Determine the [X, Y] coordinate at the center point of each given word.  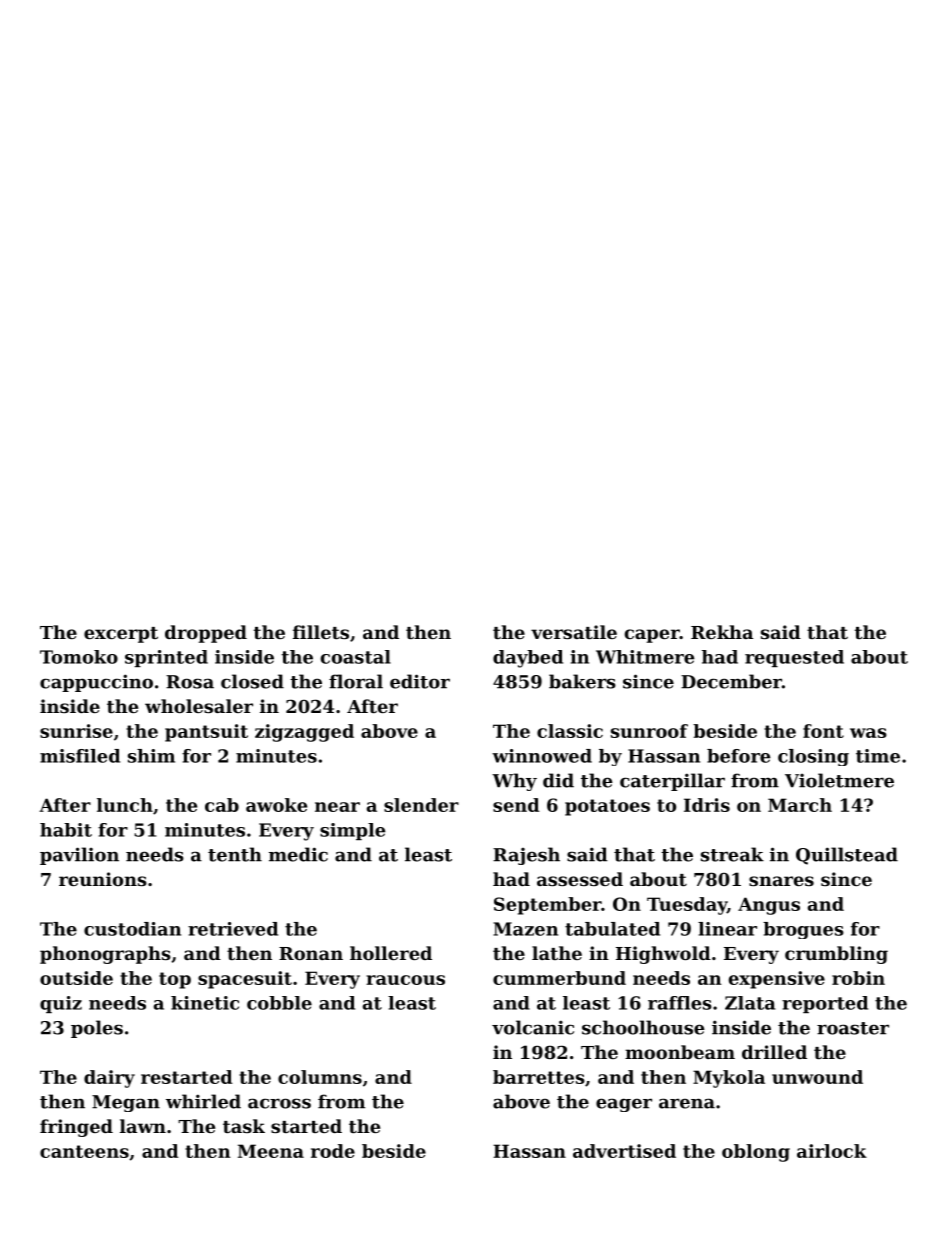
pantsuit [206, 733]
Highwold [663, 955]
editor [420, 681]
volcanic [533, 1027]
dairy [109, 1079]
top [175, 980]
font [823, 731]
